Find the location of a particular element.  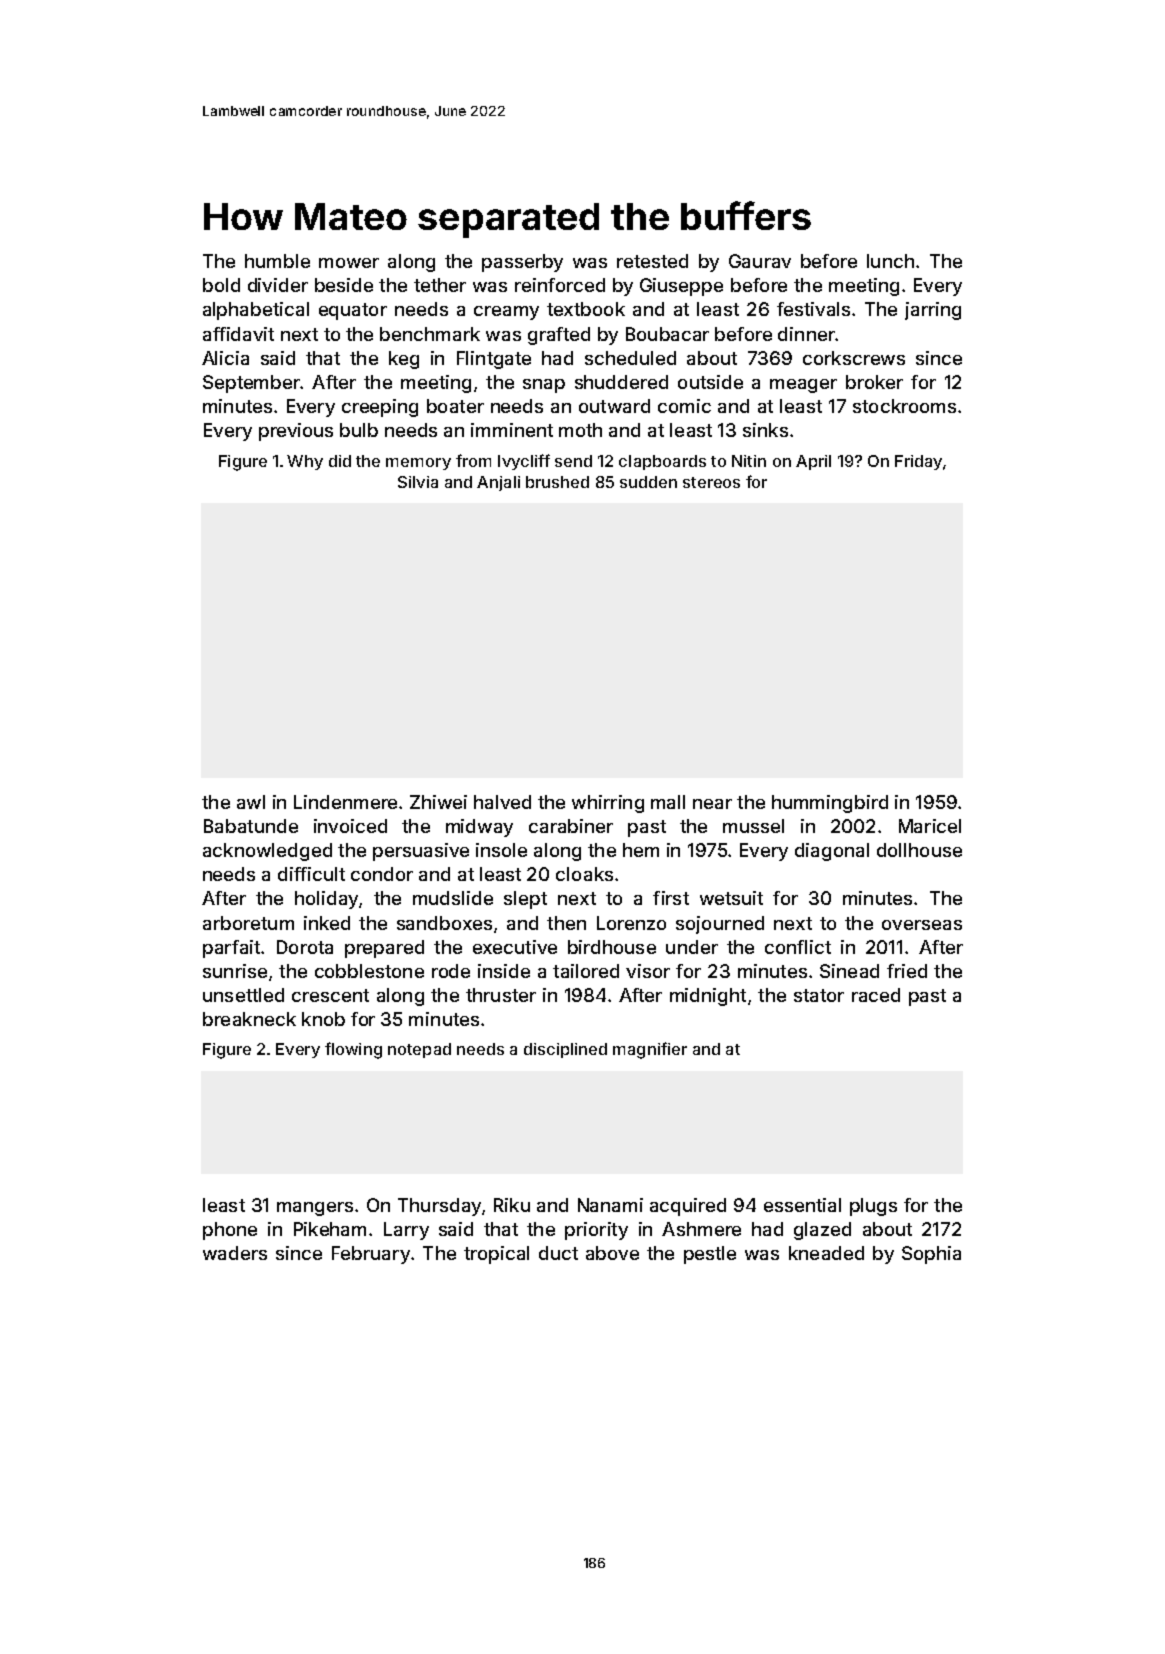

flowing is located at coordinates (353, 1050).
